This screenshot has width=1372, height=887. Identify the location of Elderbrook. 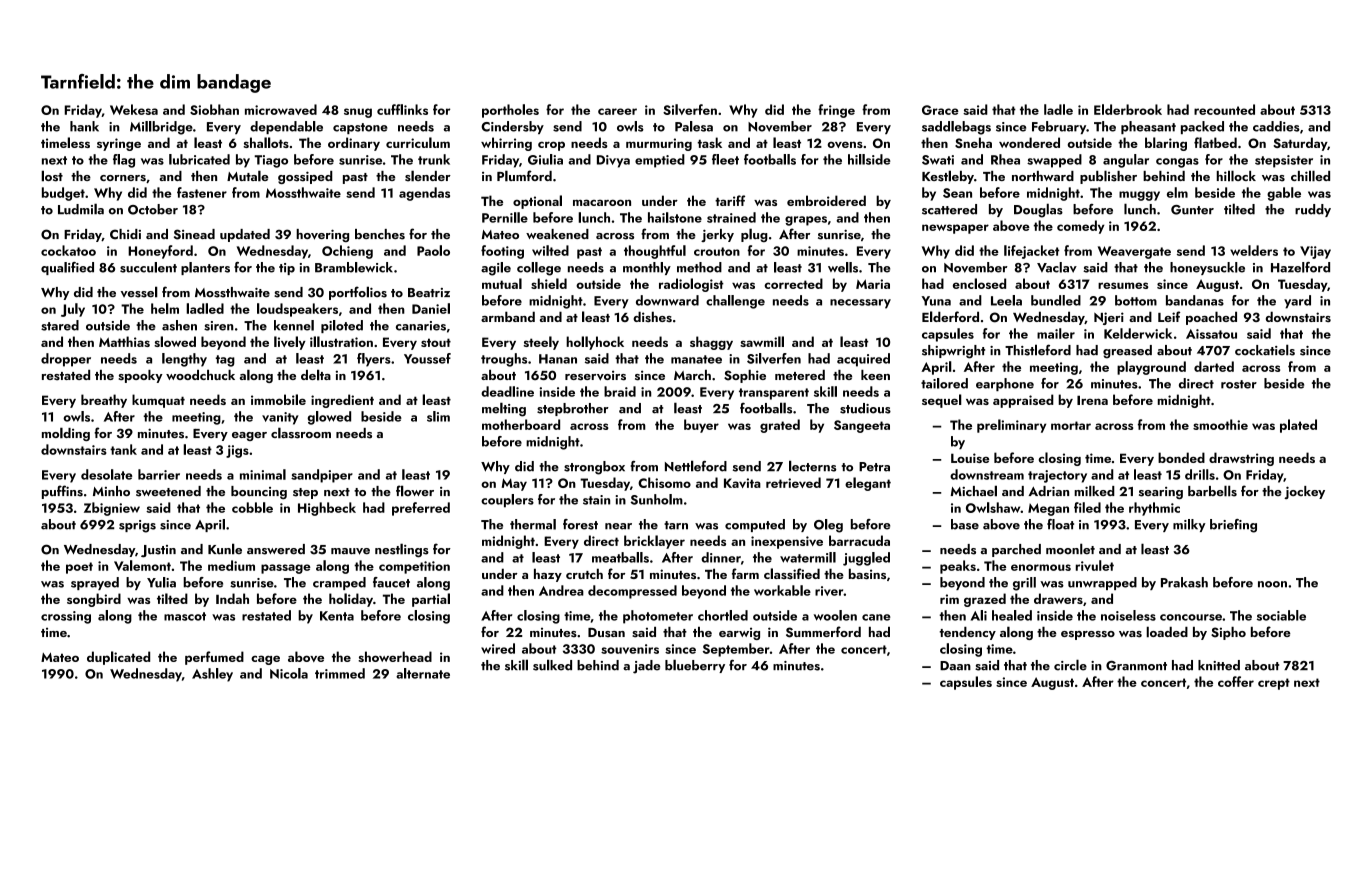
(1128, 109).
